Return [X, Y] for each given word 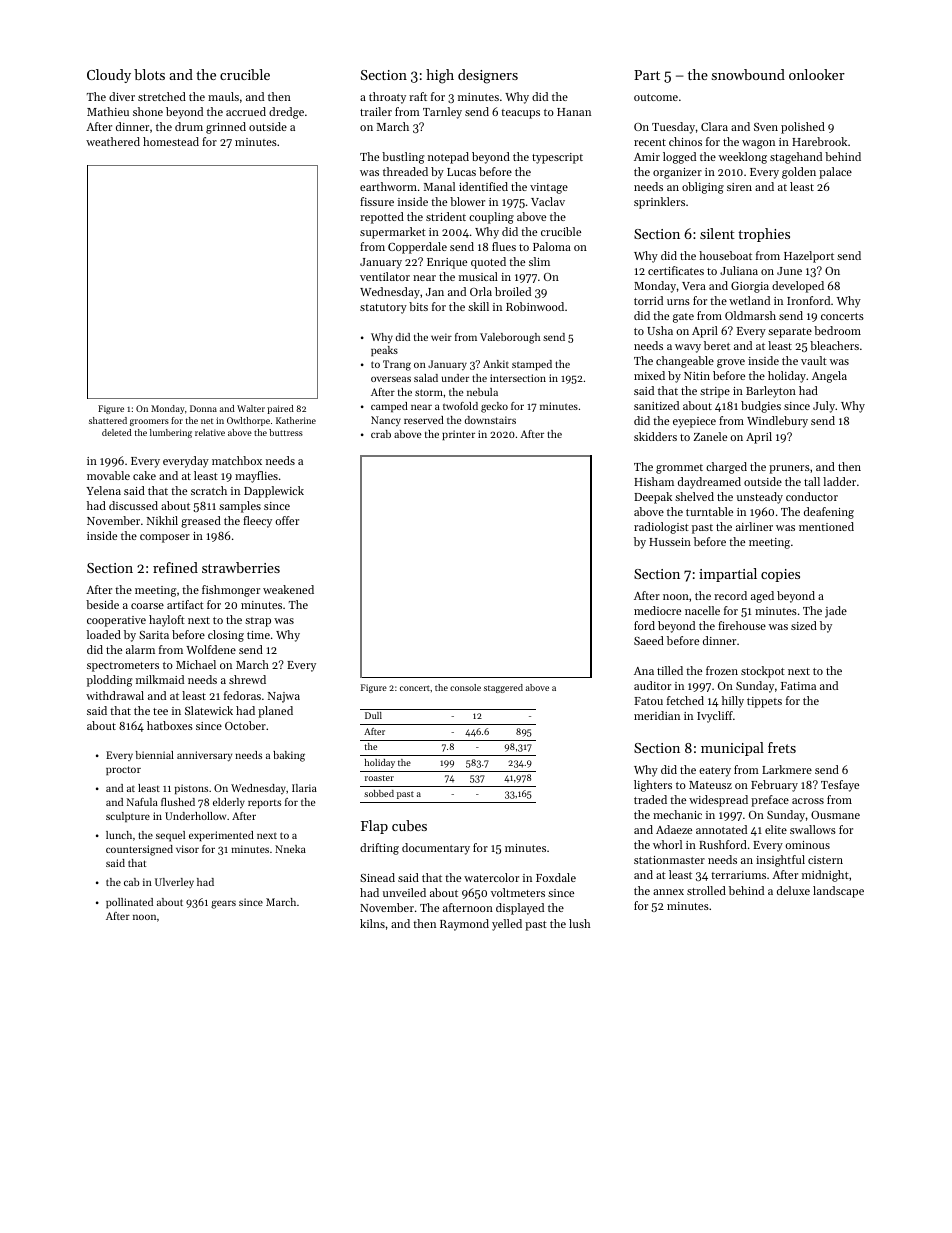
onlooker [817, 74]
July [824, 407]
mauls [223, 96]
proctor [123, 770]
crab [381, 434]
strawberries [241, 567]
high [440, 76]
